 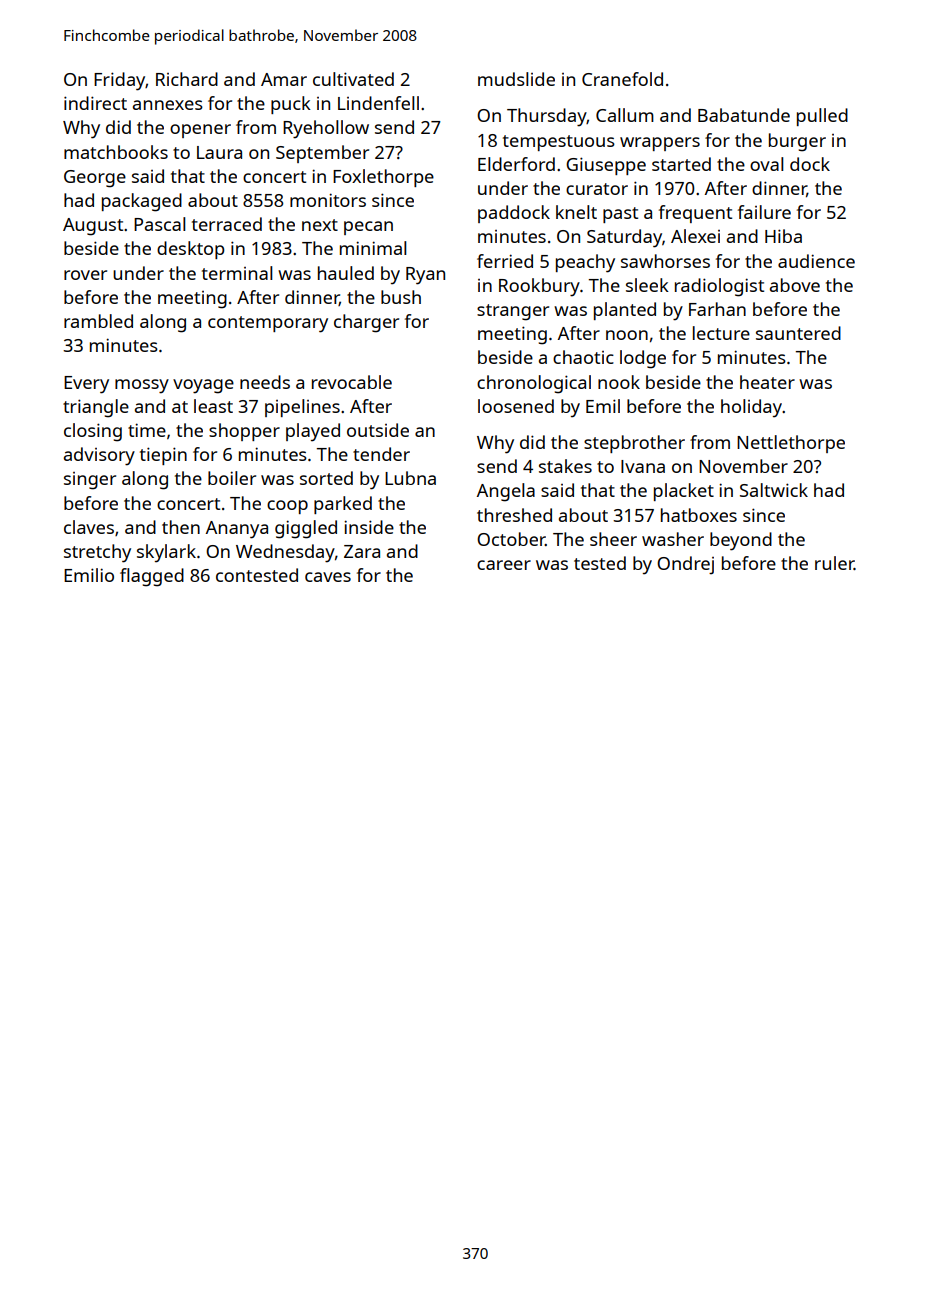 What do you see at coordinates (410, 478) in the page?
I see `Lubna` at bounding box center [410, 478].
